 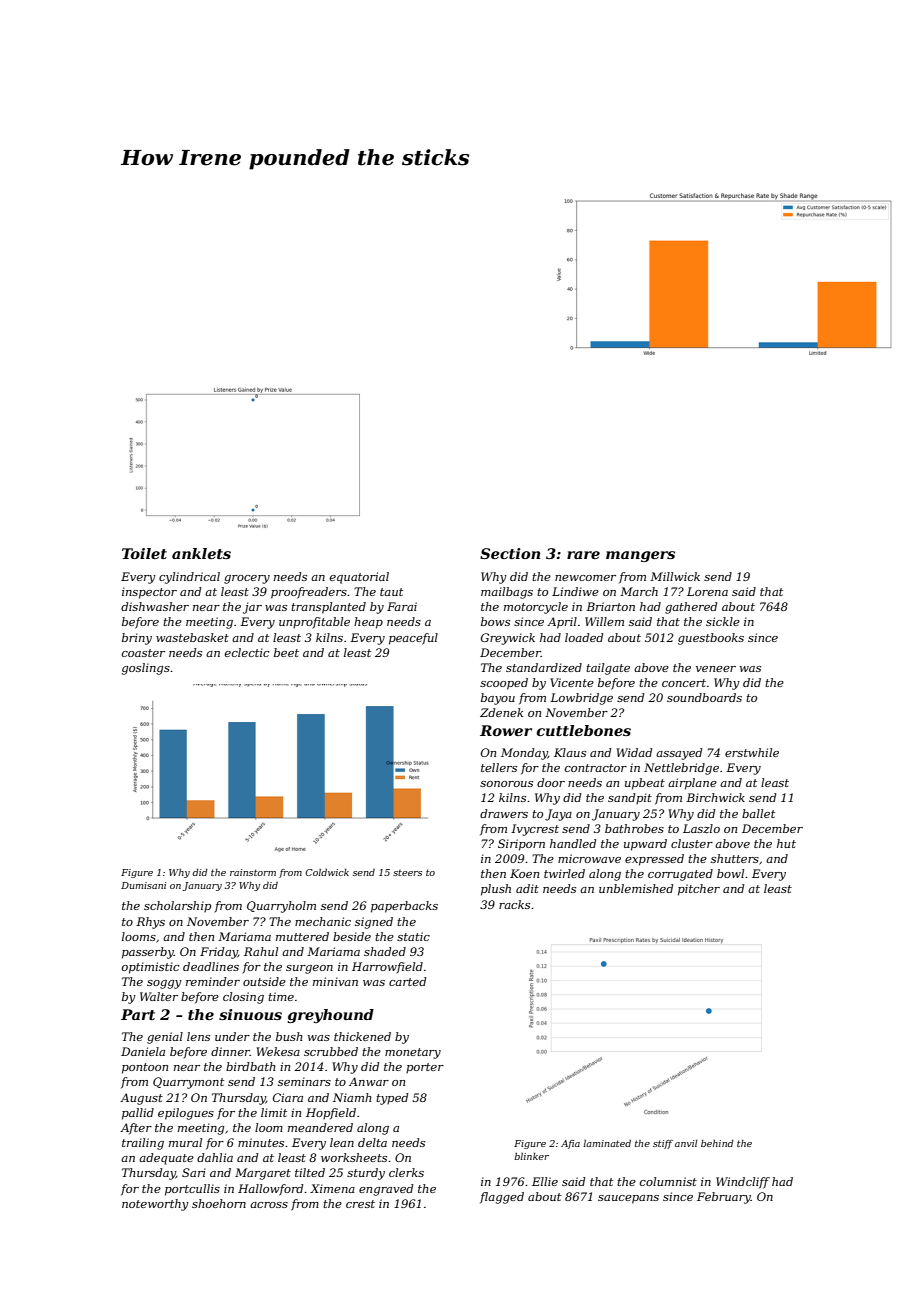 What do you see at coordinates (510, 553) in the document?
I see `Section` at bounding box center [510, 553].
